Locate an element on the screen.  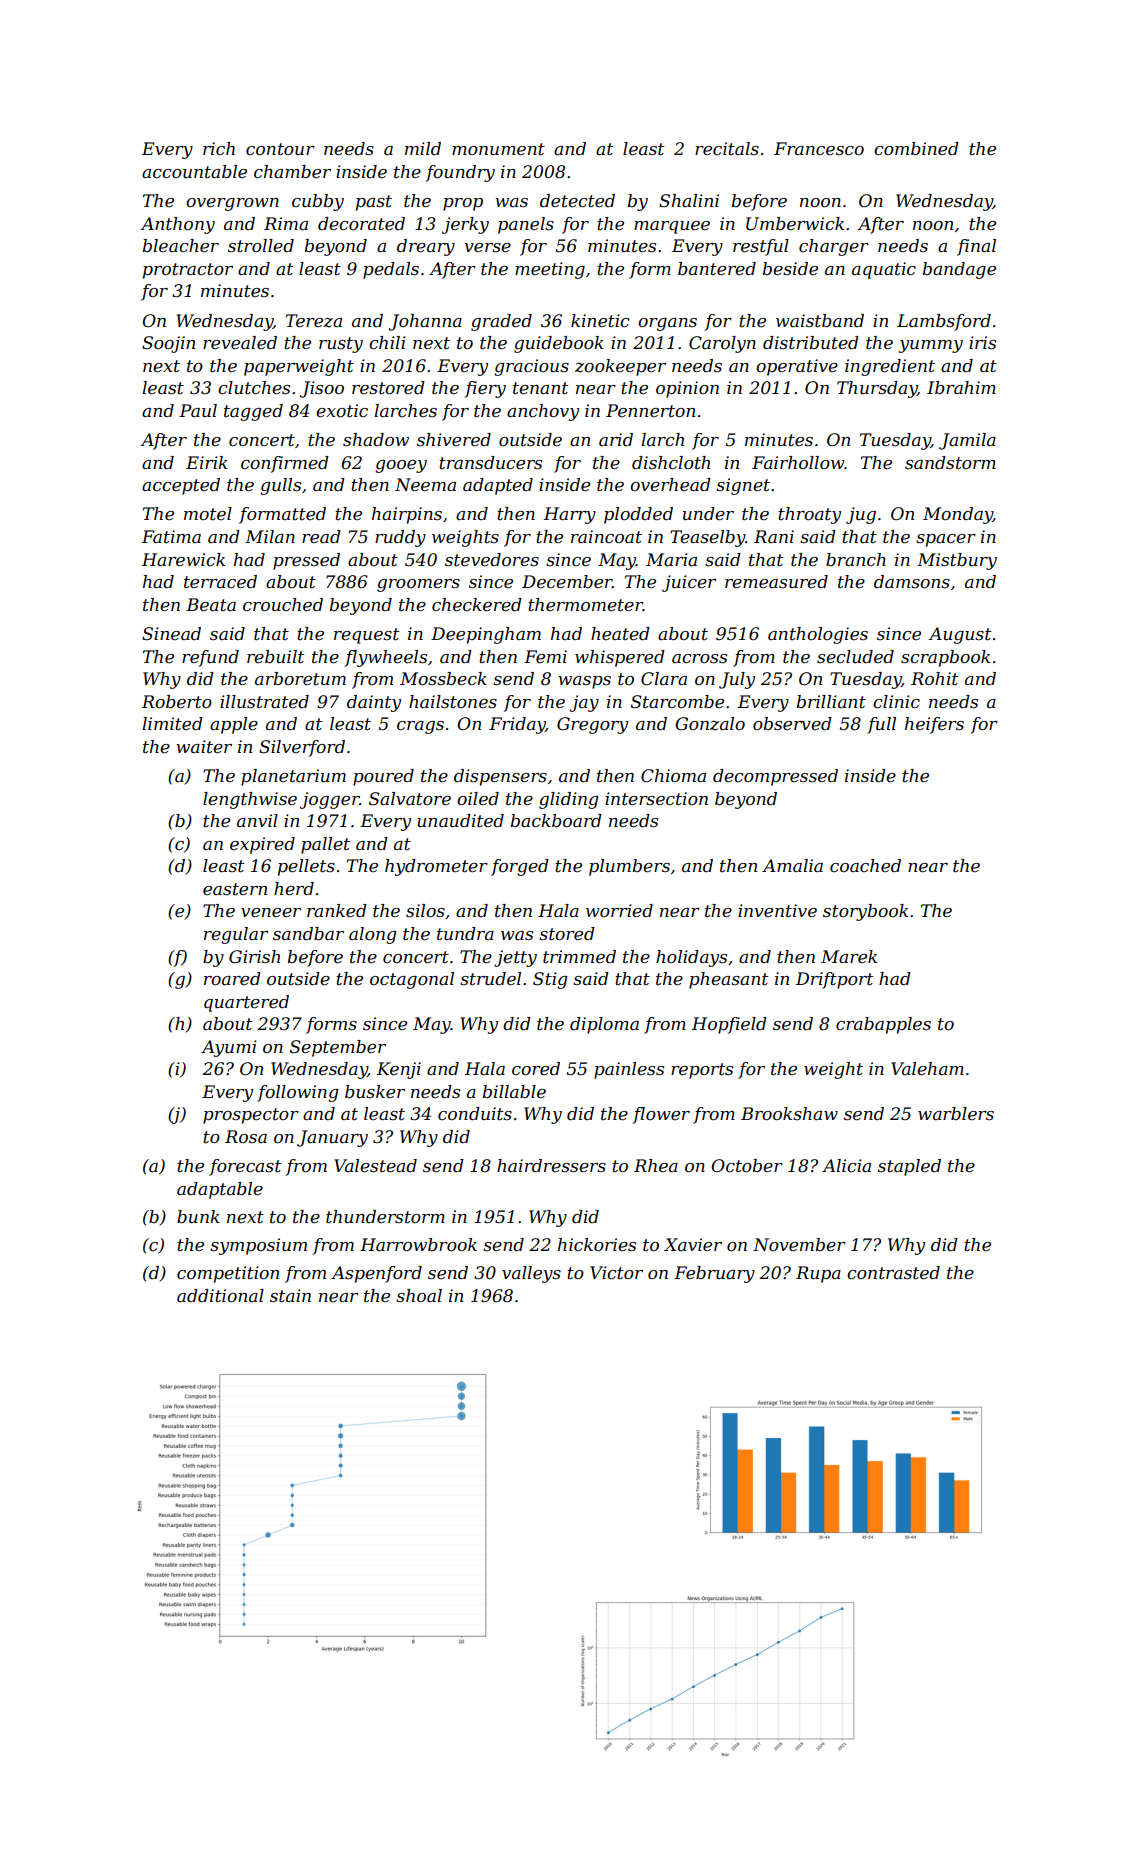
additional is located at coordinates (220, 1295).
